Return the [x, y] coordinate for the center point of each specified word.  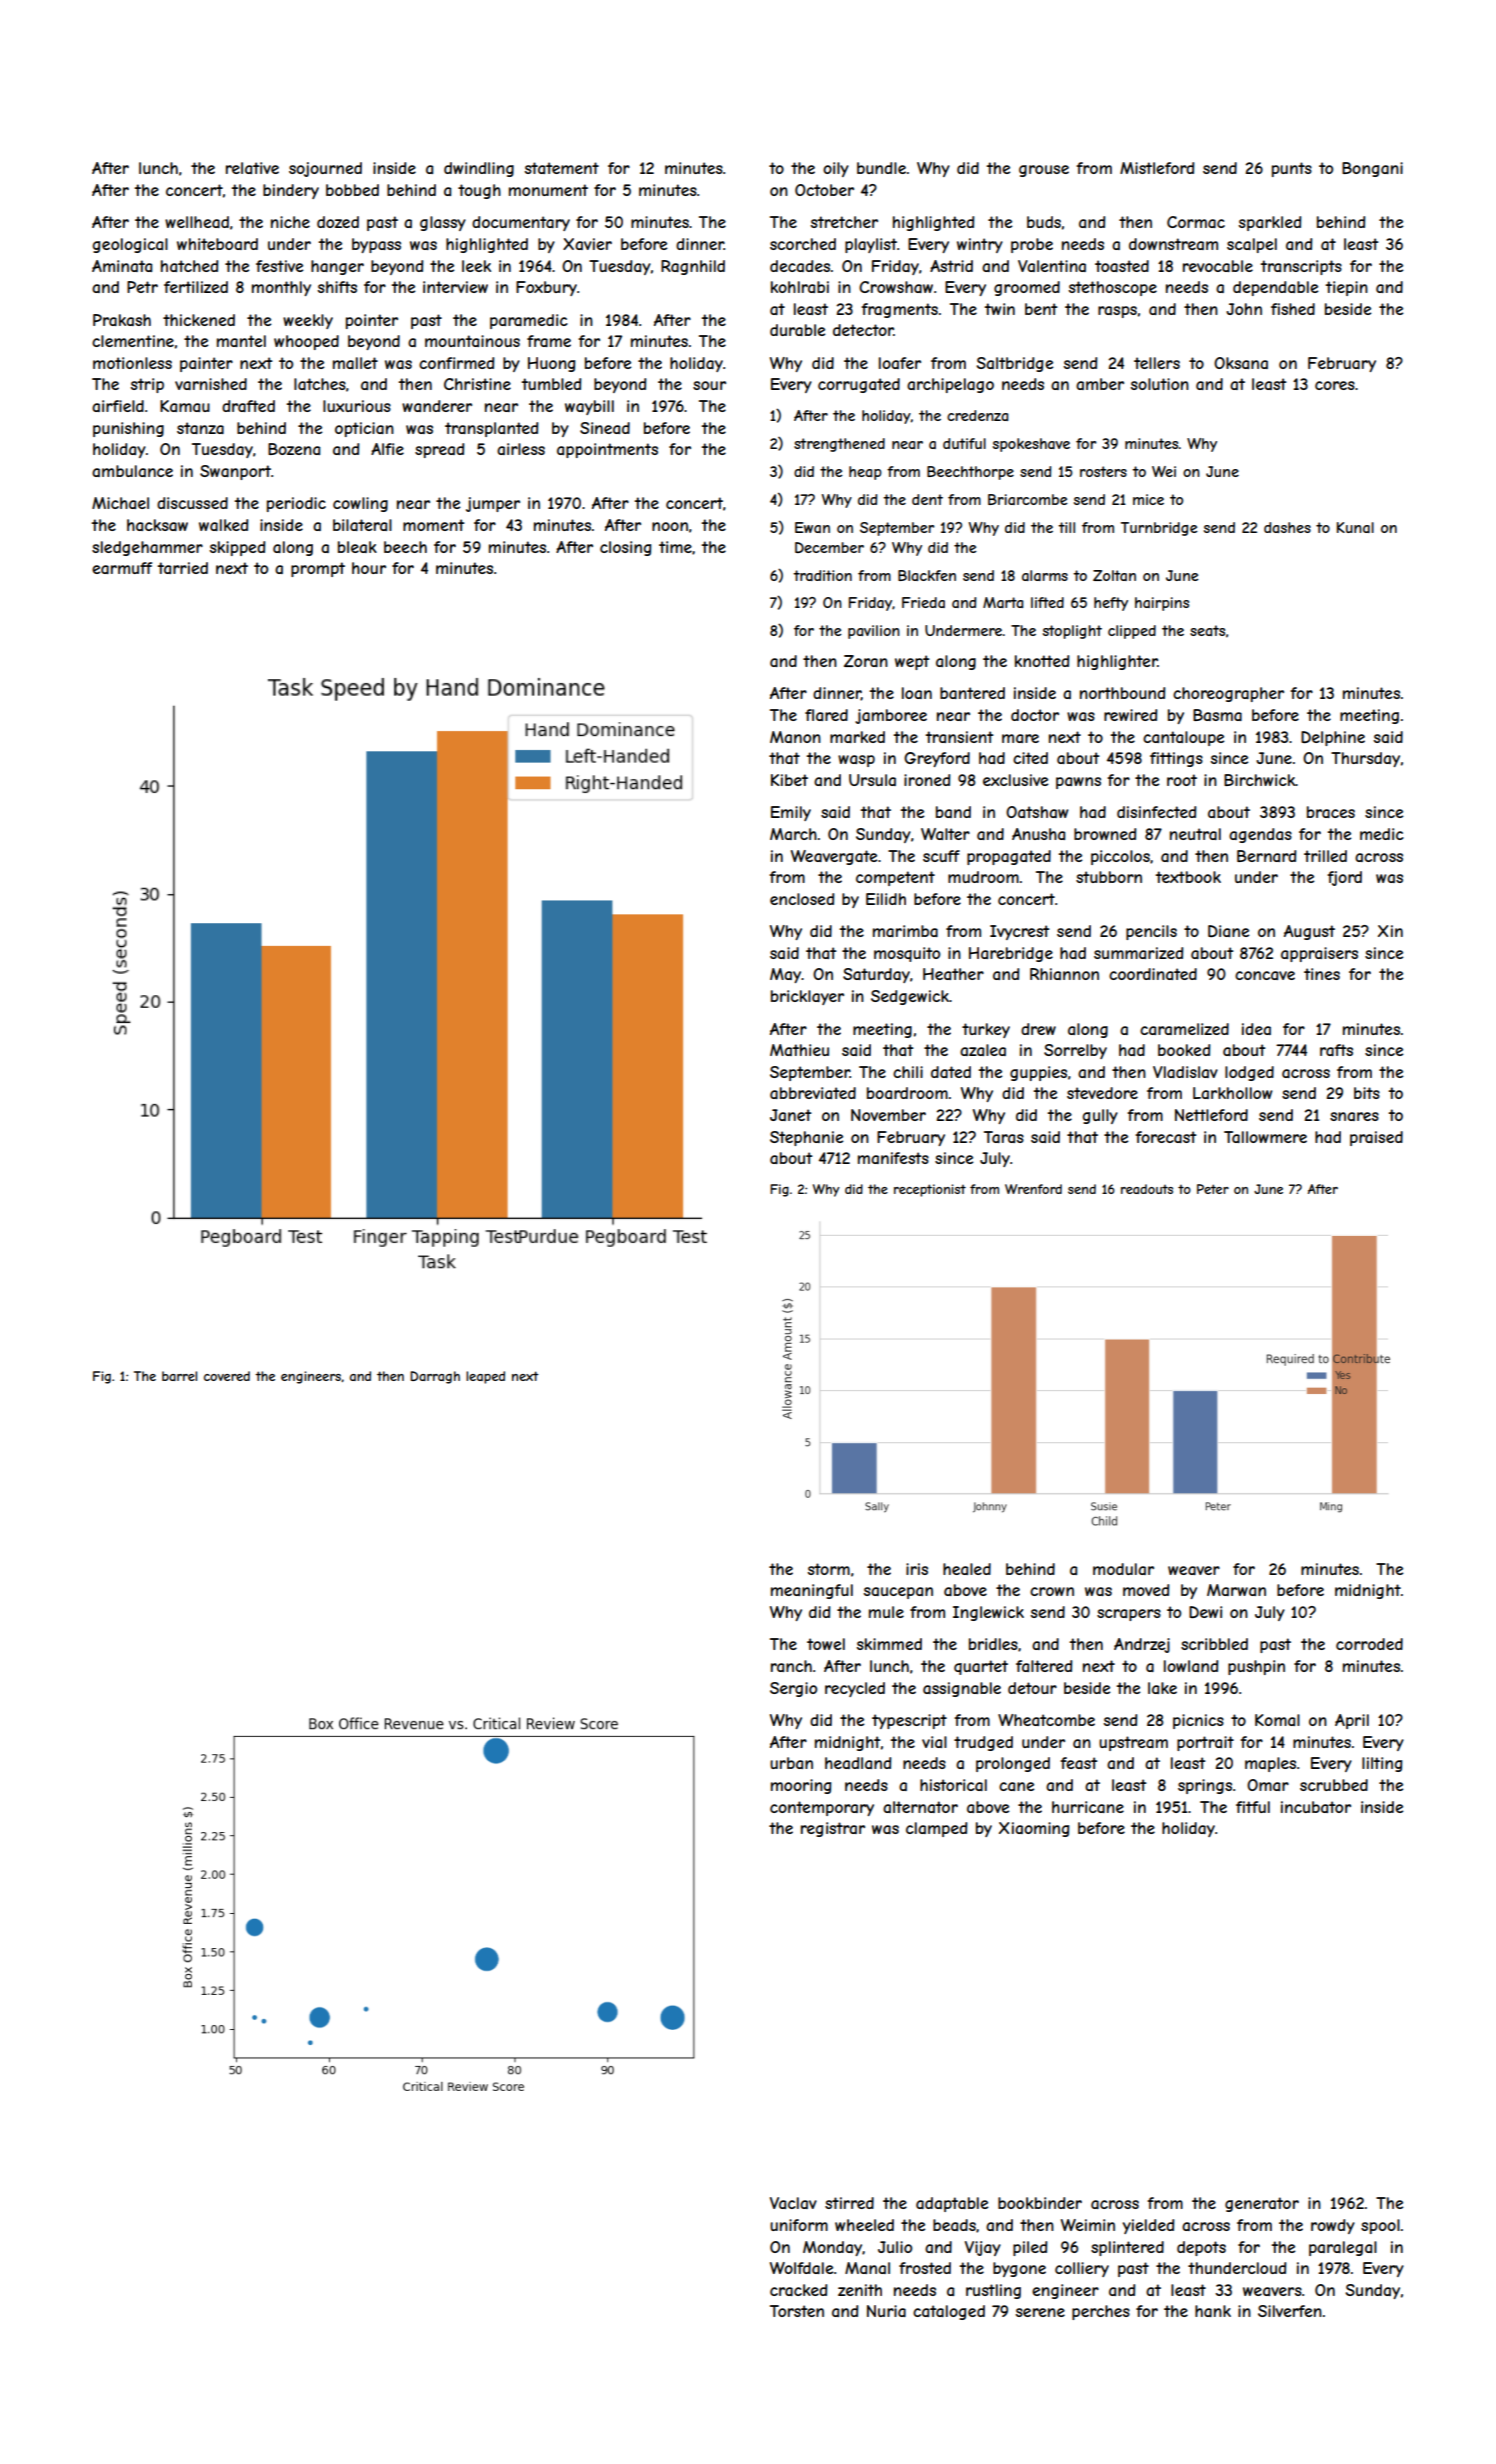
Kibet [789, 780]
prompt [318, 569]
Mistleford [1157, 168]
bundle [881, 168]
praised [1376, 1138]
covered [227, 1376]
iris [917, 1569]
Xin [1390, 931]
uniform [799, 2225]
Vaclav [793, 2203]
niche [290, 222]
